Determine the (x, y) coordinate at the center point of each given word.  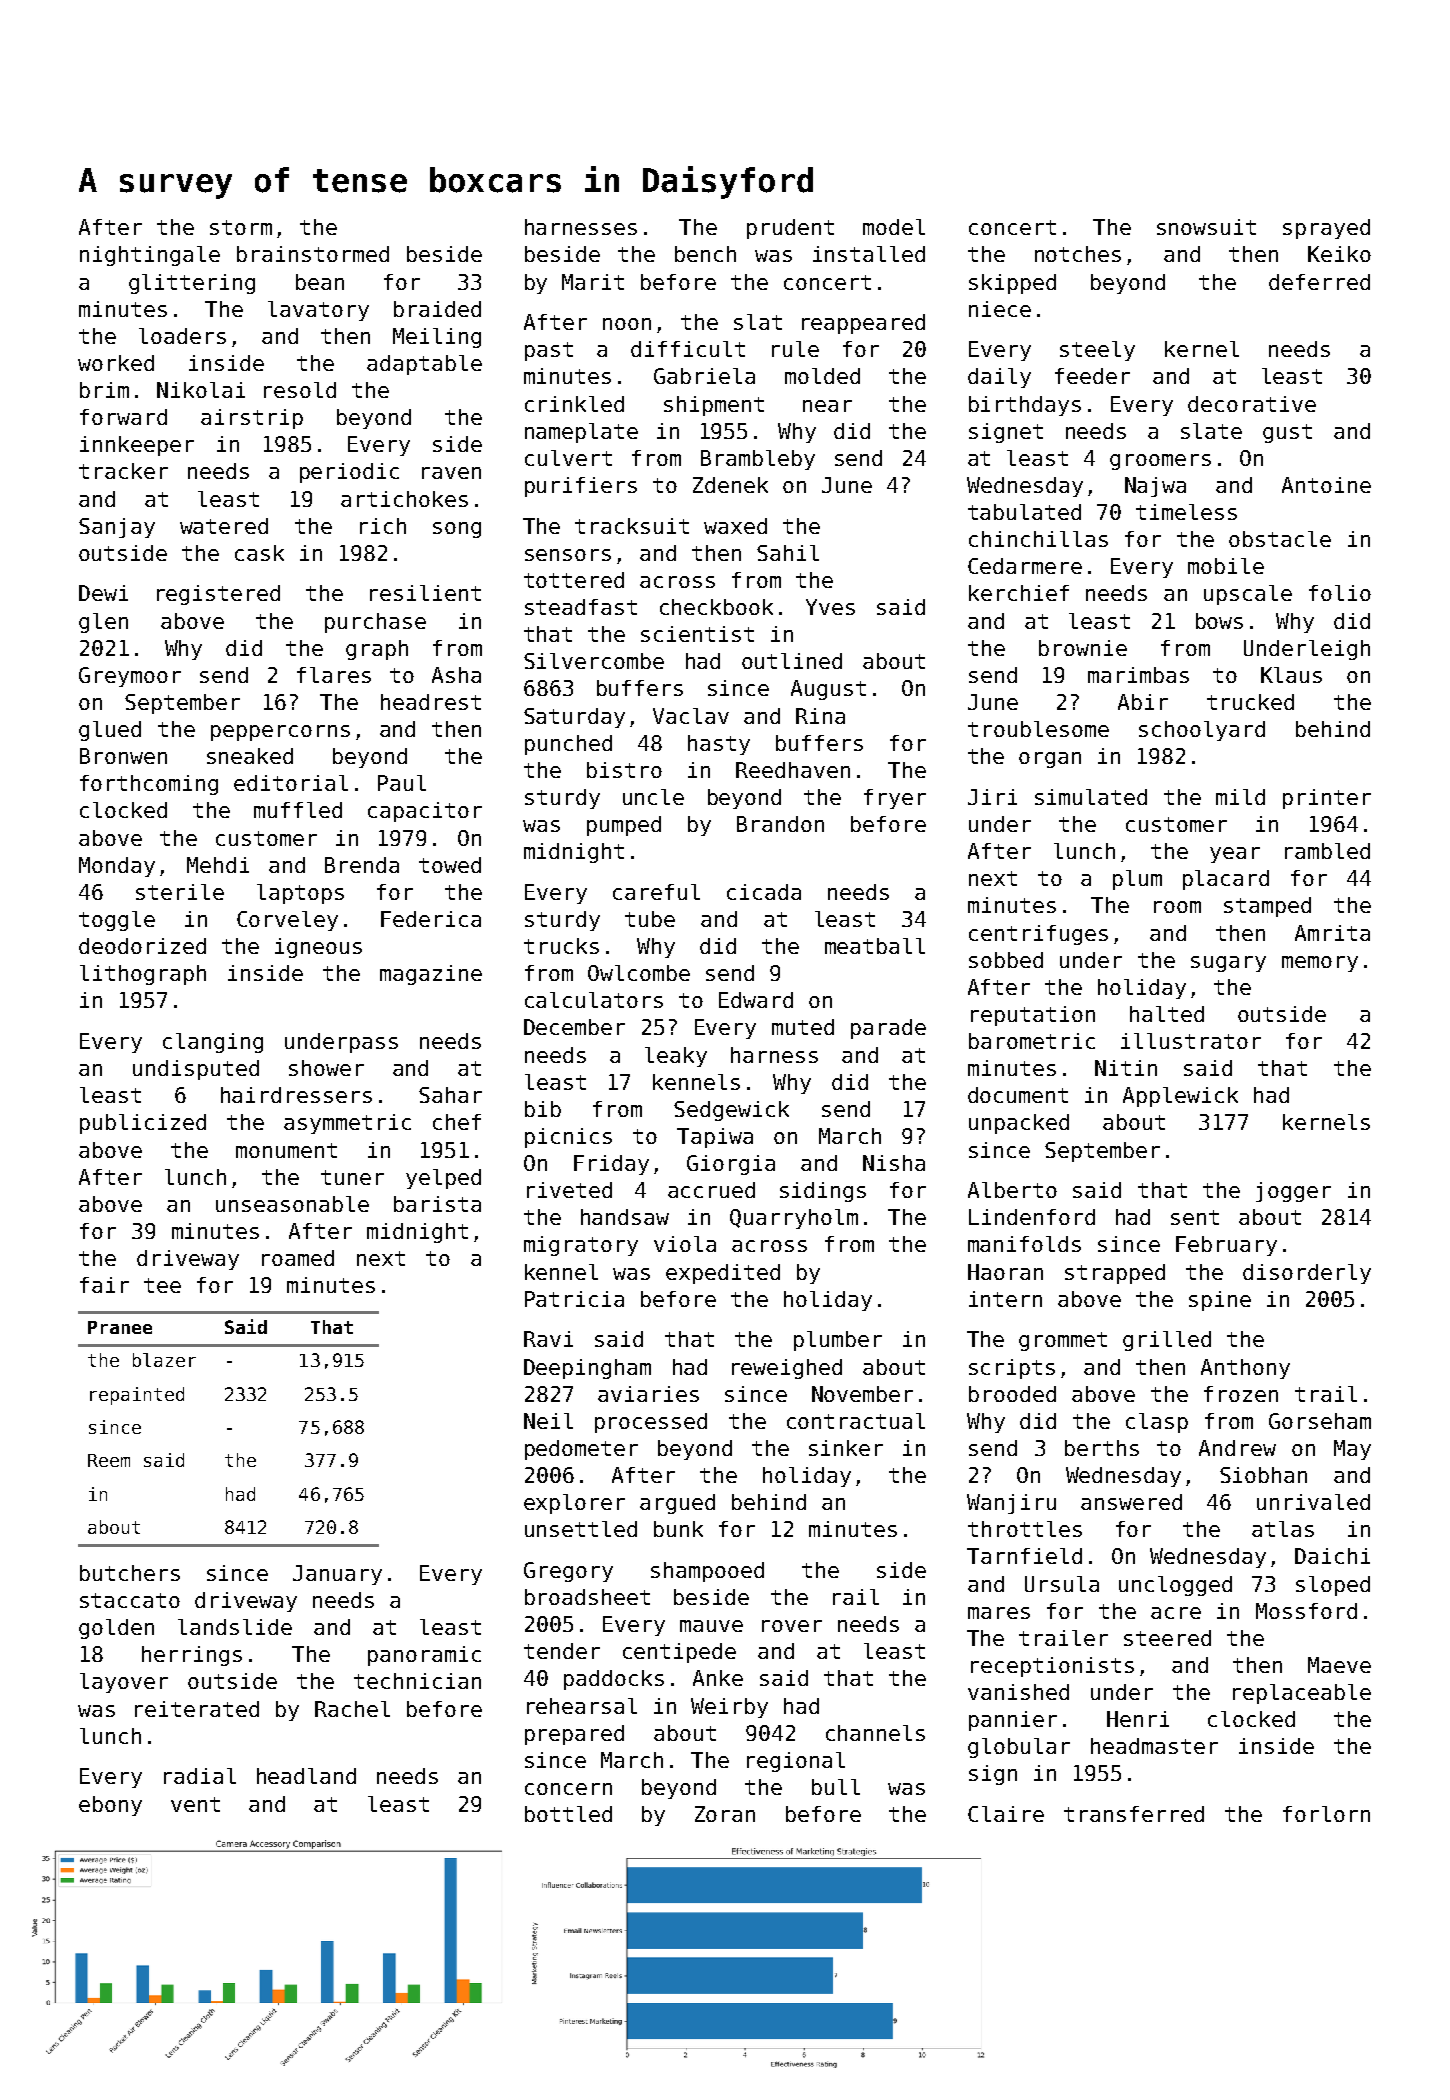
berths (1102, 1448)
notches (1078, 254)
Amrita (1332, 933)
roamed (298, 1258)
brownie (1083, 648)
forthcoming (149, 785)
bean (320, 282)
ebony (110, 1806)
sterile (180, 892)
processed (651, 1423)
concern (568, 1789)
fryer (895, 799)
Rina (820, 716)
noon (627, 324)
